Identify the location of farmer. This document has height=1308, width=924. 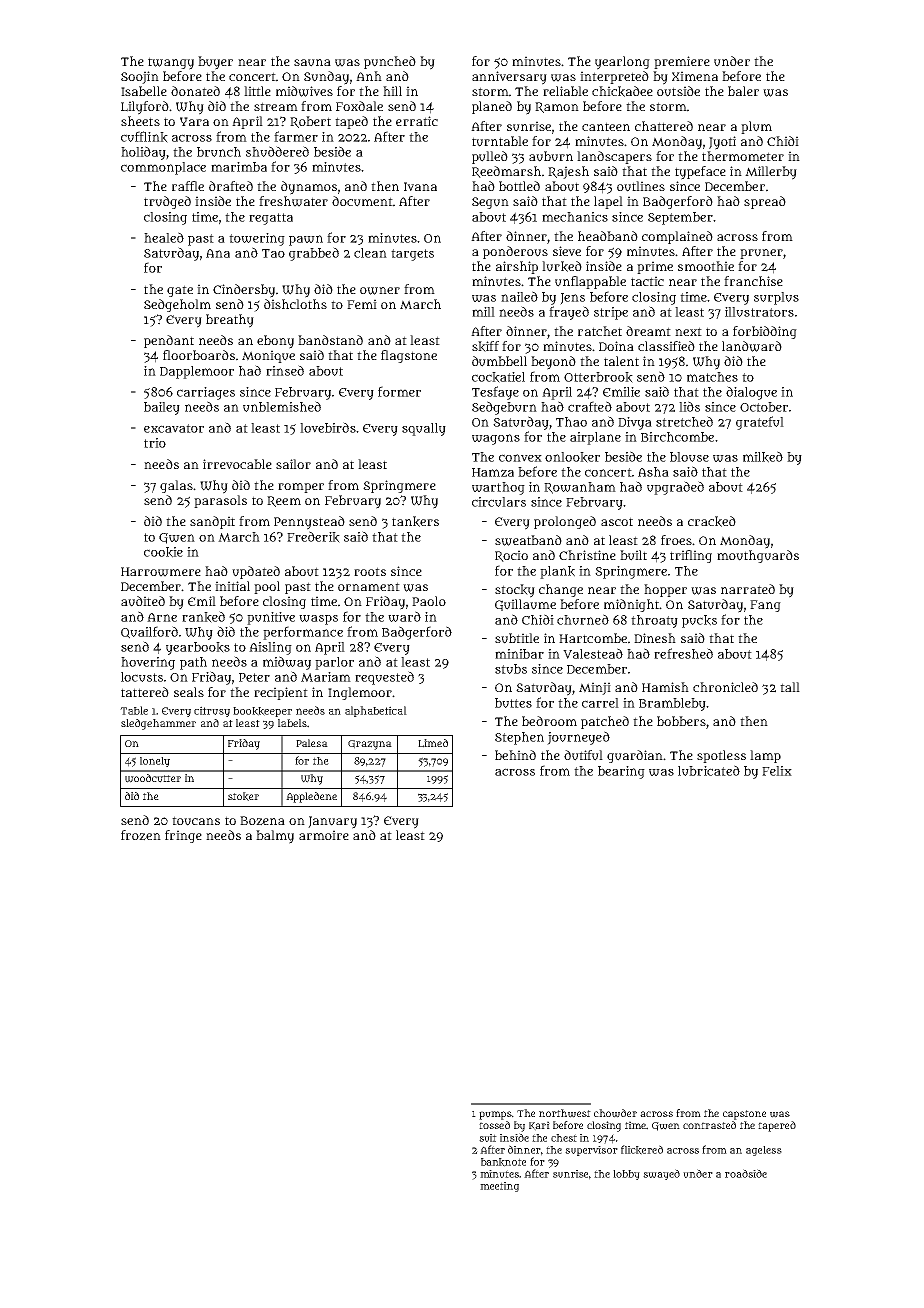
(296, 136).
